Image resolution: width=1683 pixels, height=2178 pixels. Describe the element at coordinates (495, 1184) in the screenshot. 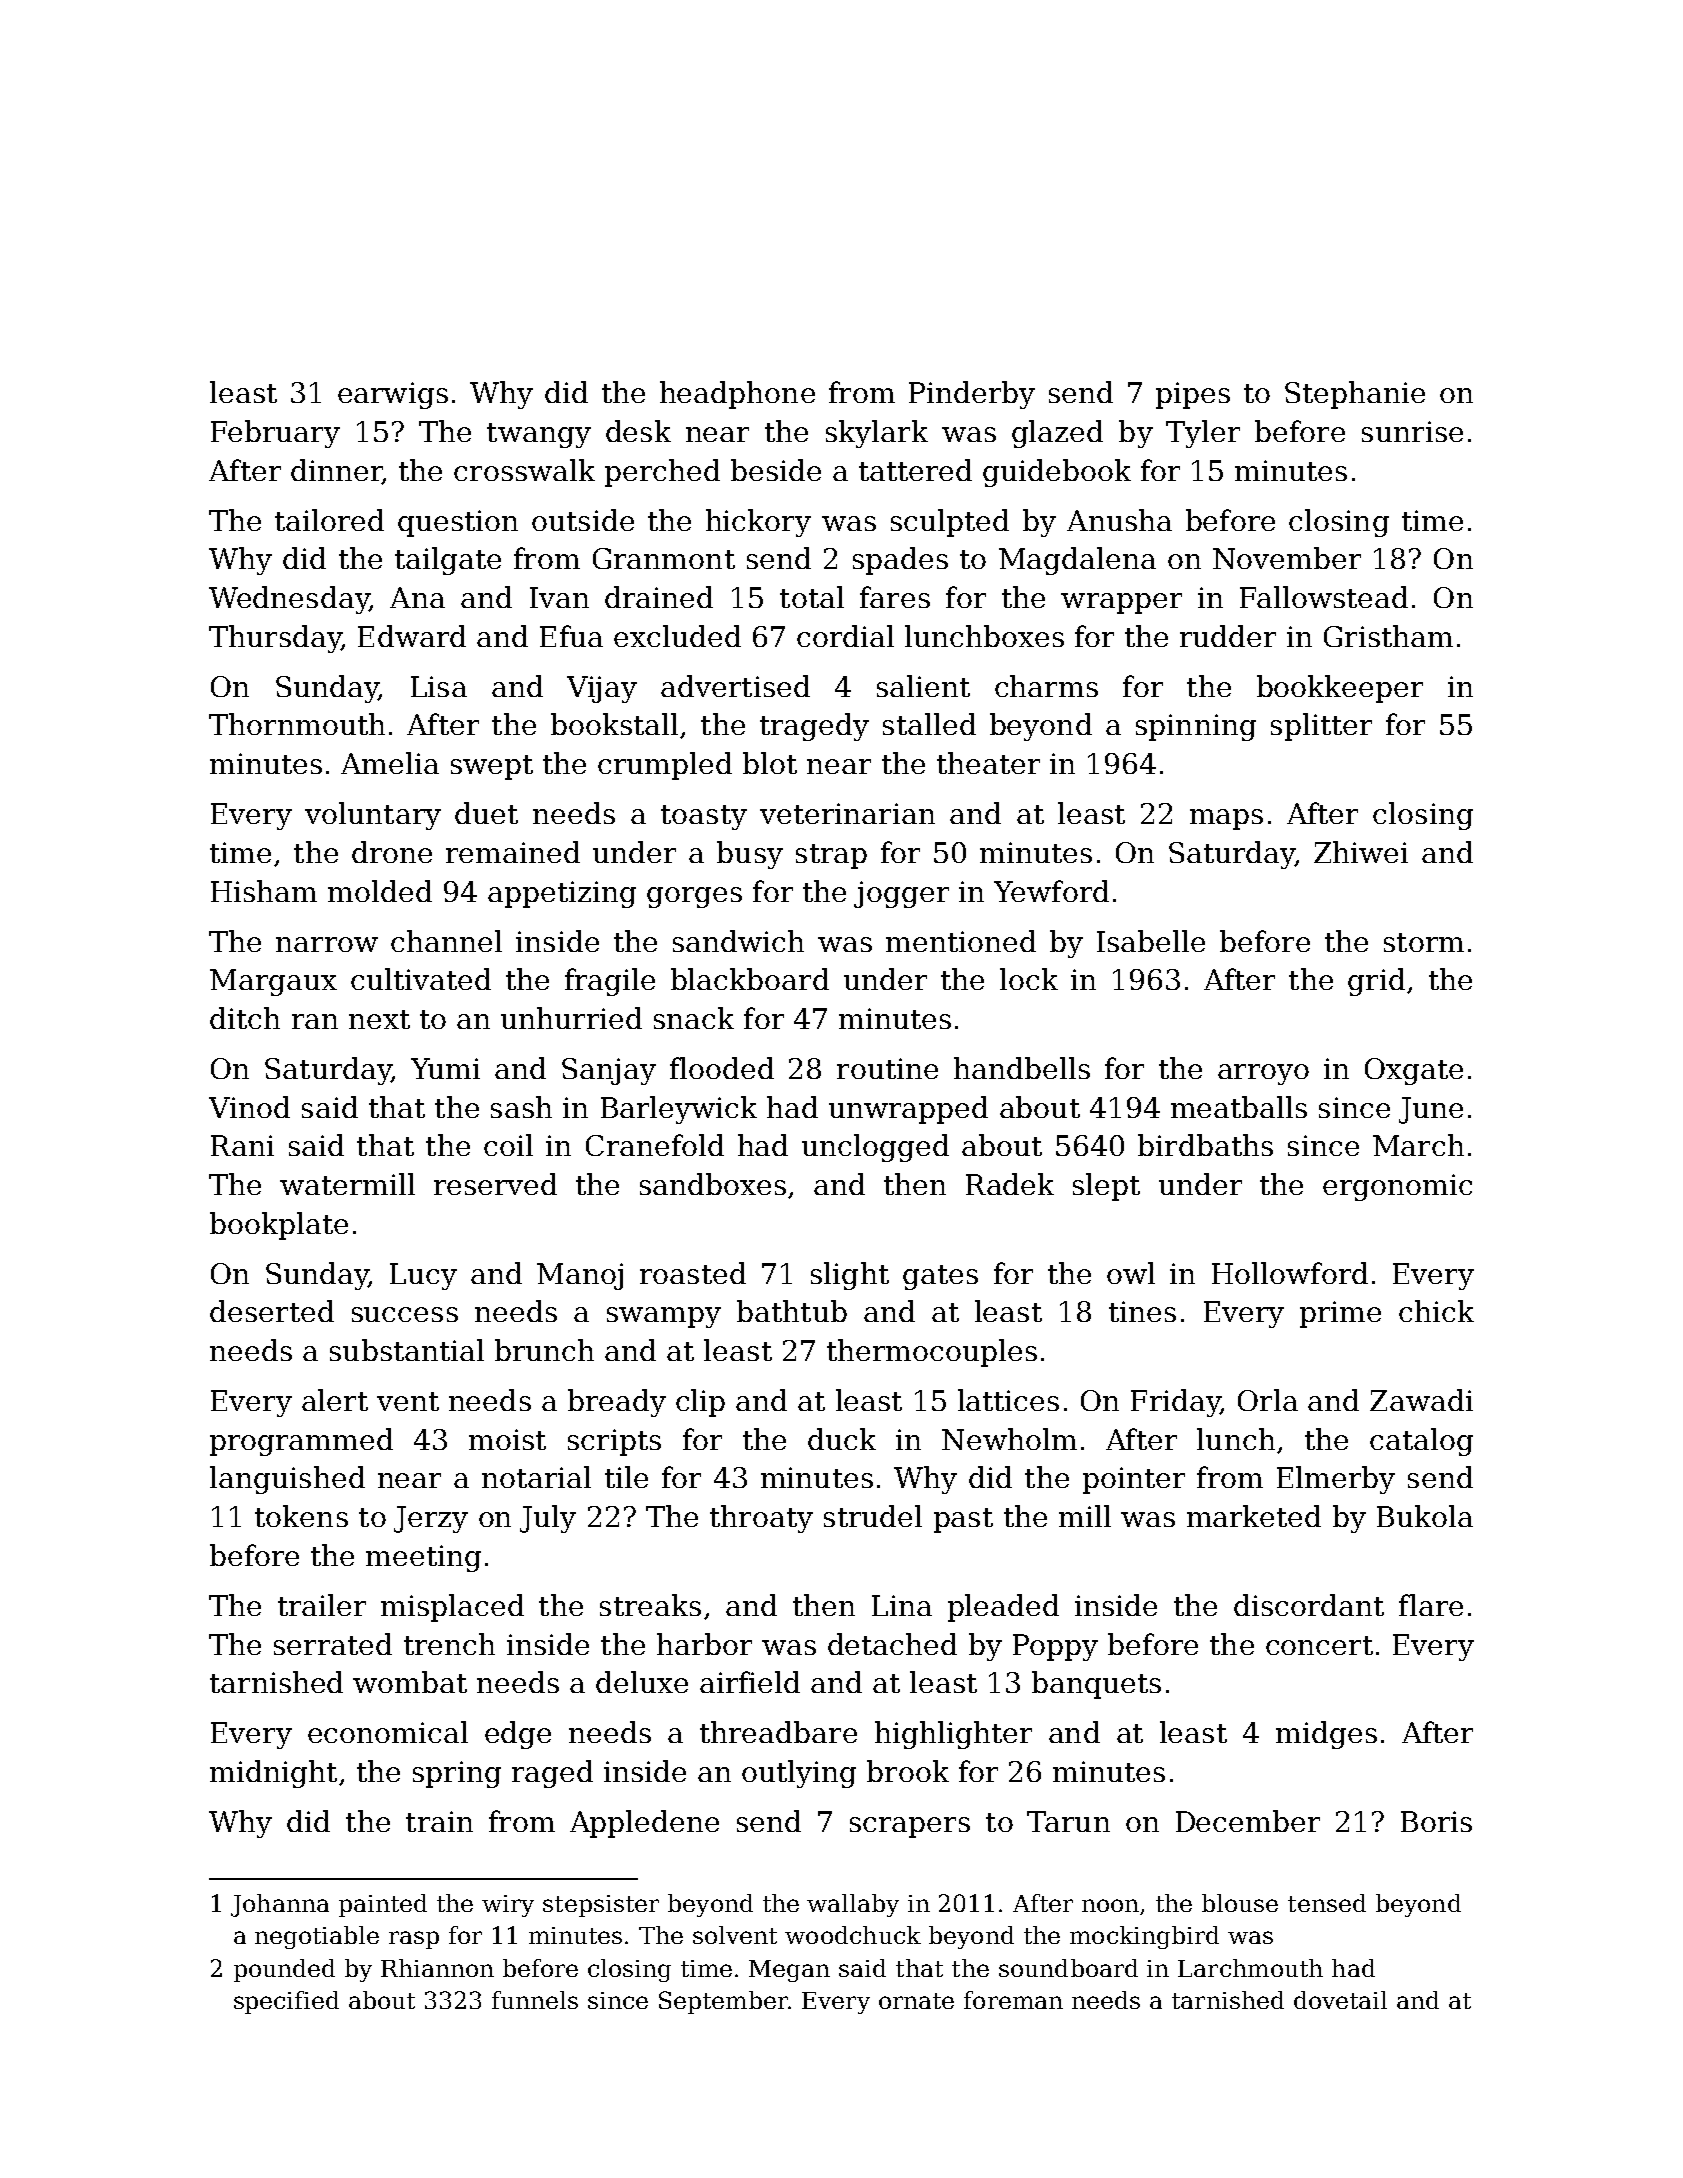

I see `reserved` at that location.
